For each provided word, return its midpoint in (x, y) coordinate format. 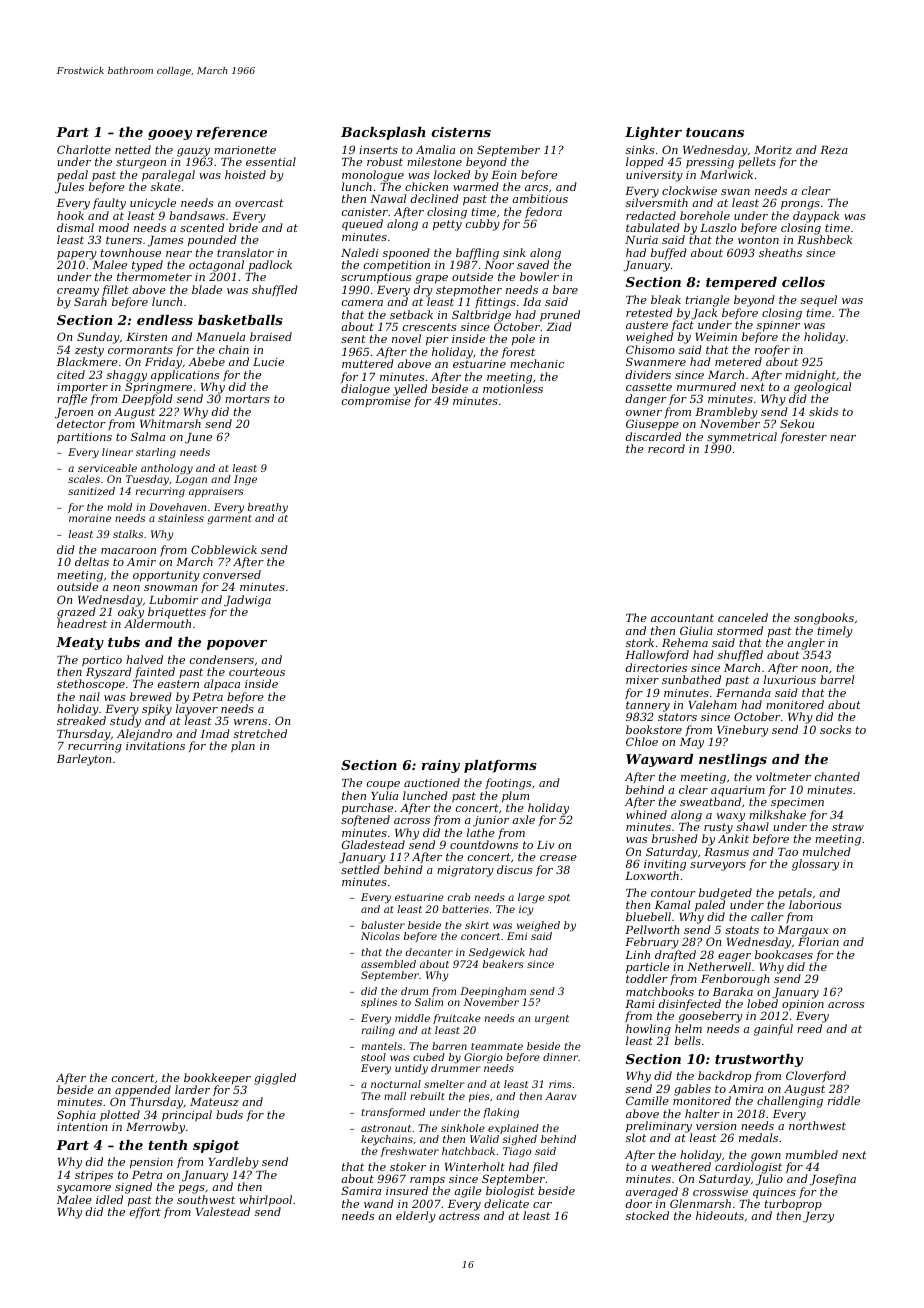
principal (187, 1116)
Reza (834, 150)
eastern (178, 684)
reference (232, 133)
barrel (837, 679)
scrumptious (376, 278)
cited (71, 374)
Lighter (653, 133)
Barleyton (84, 760)
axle (523, 819)
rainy (441, 766)
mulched (827, 851)
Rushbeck (824, 240)
